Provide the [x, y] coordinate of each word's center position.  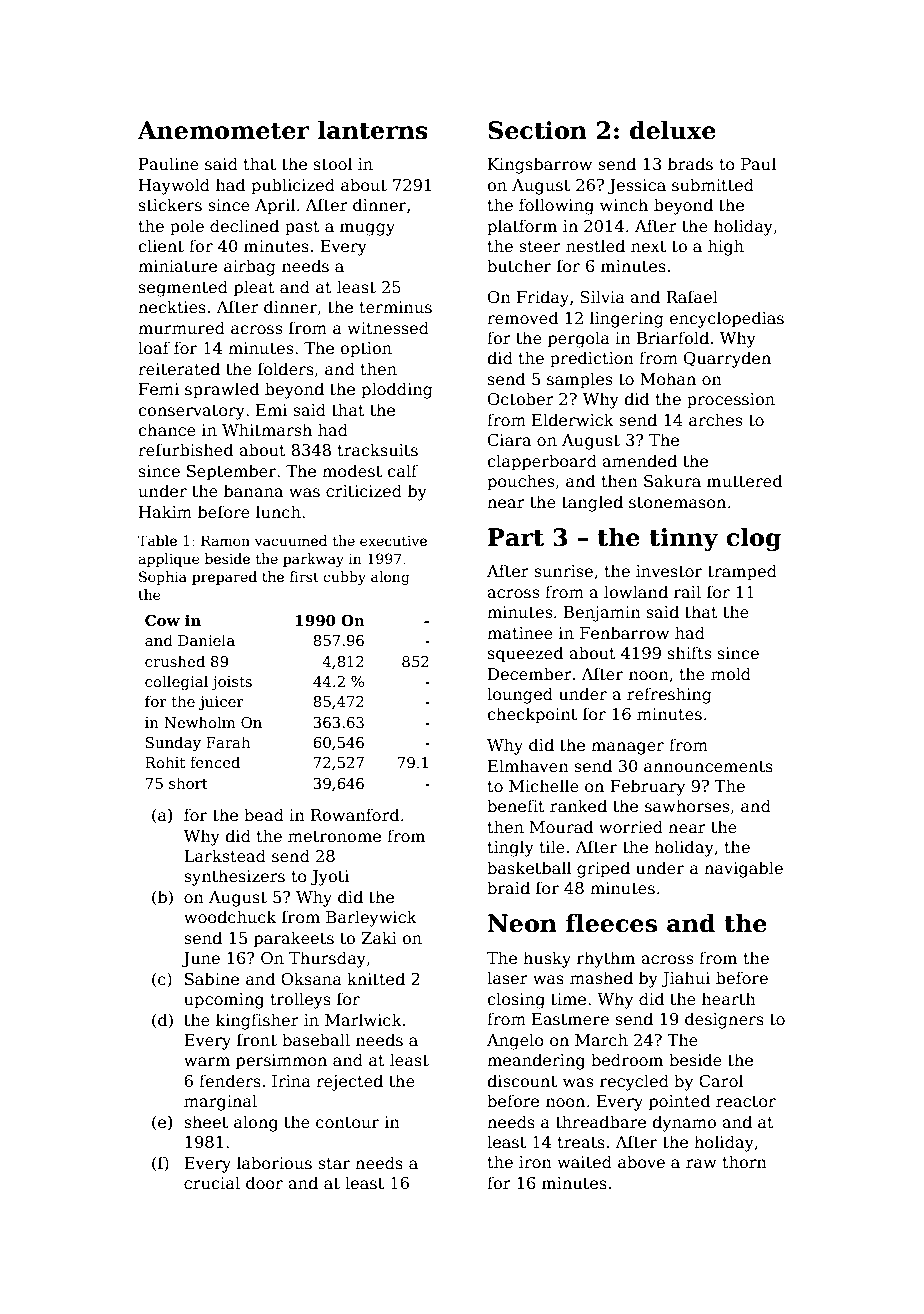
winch [624, 204]
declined [244, 226]
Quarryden [727, 359]
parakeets [294, 939]
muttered [744, 481]
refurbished [185, 450]
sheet [206, 1122]
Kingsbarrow [540, 165]
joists [231, 683]
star [334, 1164]
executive [393, 541]
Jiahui [685, 979]
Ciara [509, 440]
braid [508, 887]
